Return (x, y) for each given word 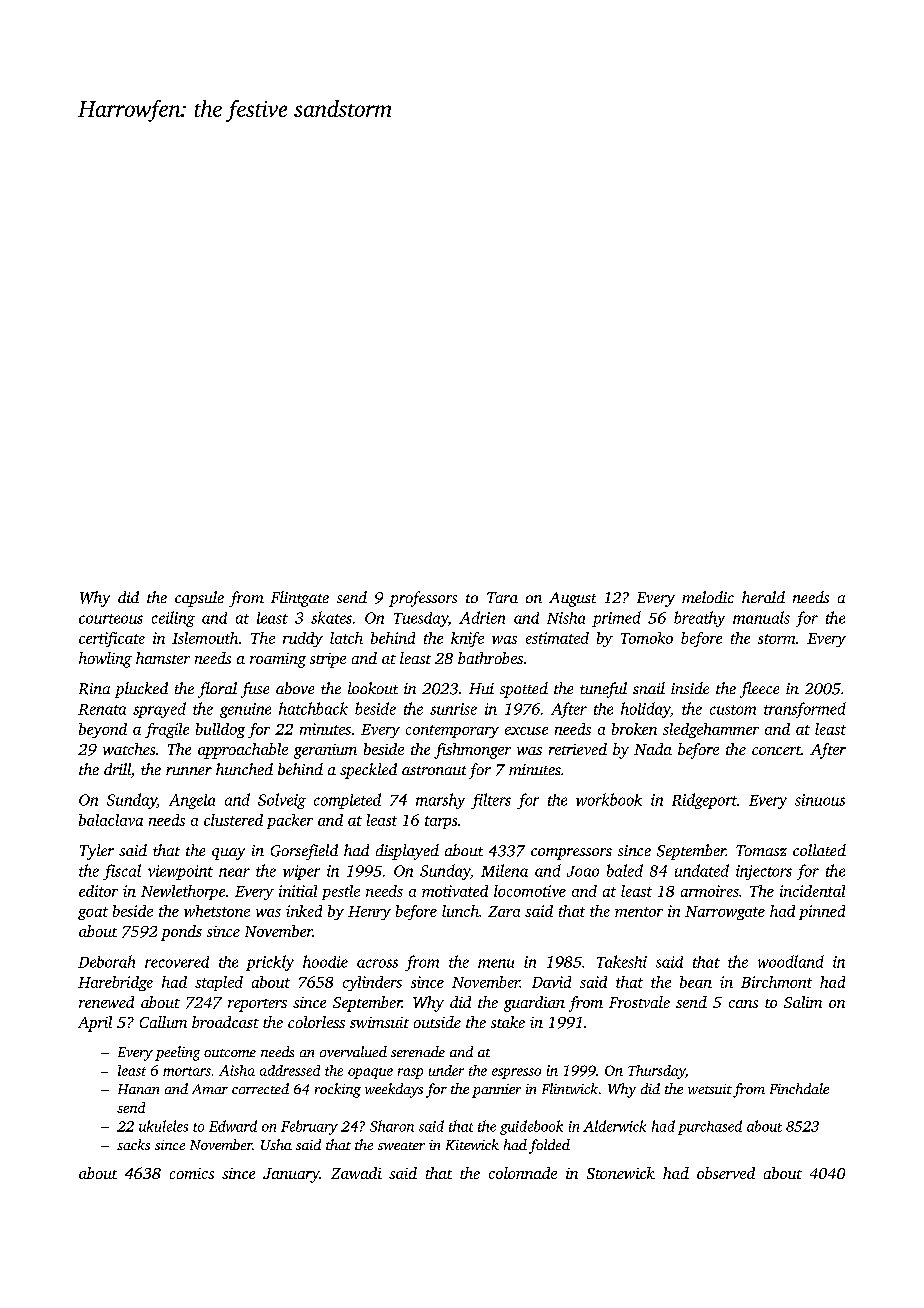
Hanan (138, 1089)
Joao (583, 871)
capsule (199, 599)
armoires (710, 891)
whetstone (217, 911)
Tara (502, 597)
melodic (708, 597)
